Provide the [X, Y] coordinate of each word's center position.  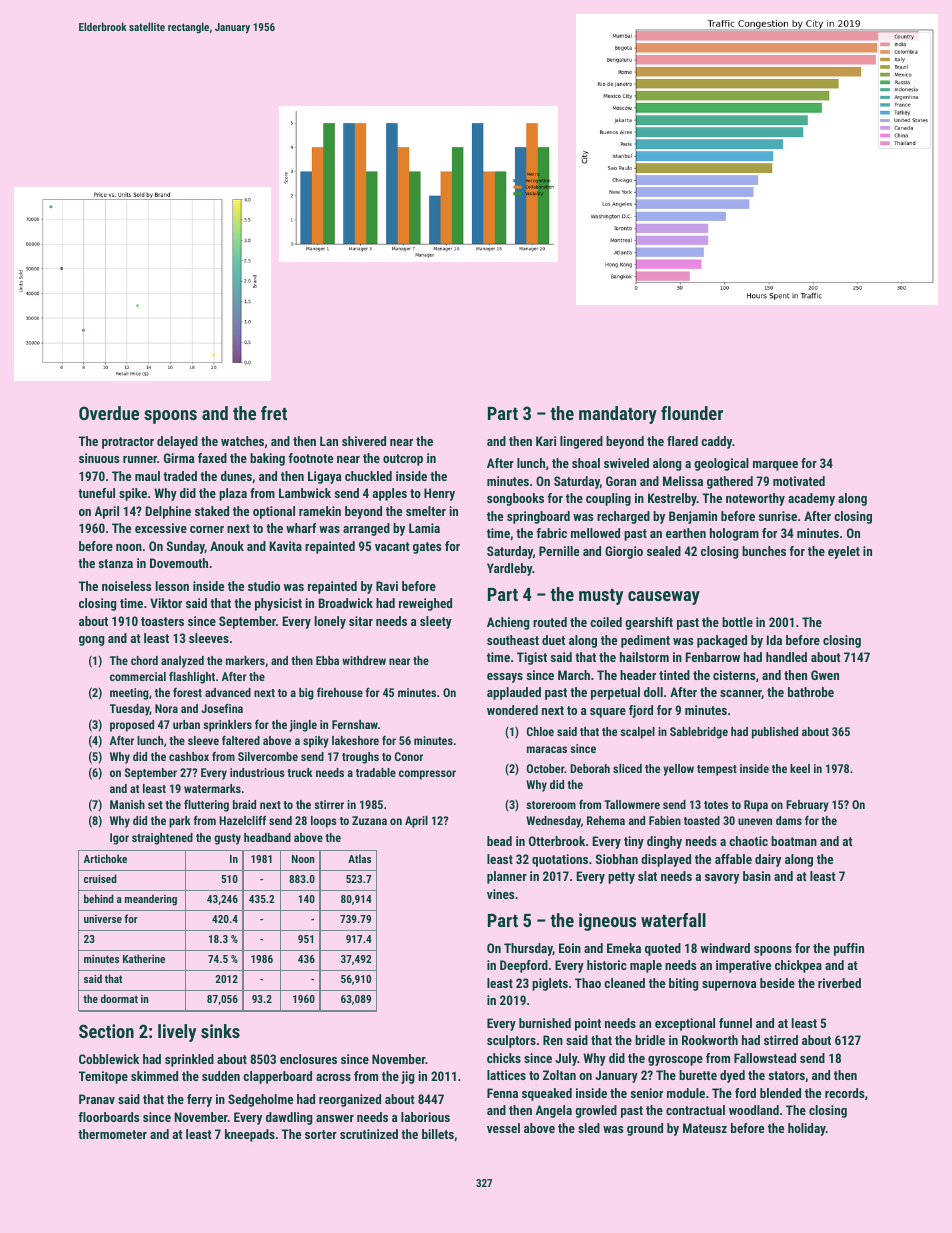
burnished [545, 1023]
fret [274, 413]
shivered [364, 441]
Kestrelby [672, 499]
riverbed [839, 983]
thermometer [112, 1134]
